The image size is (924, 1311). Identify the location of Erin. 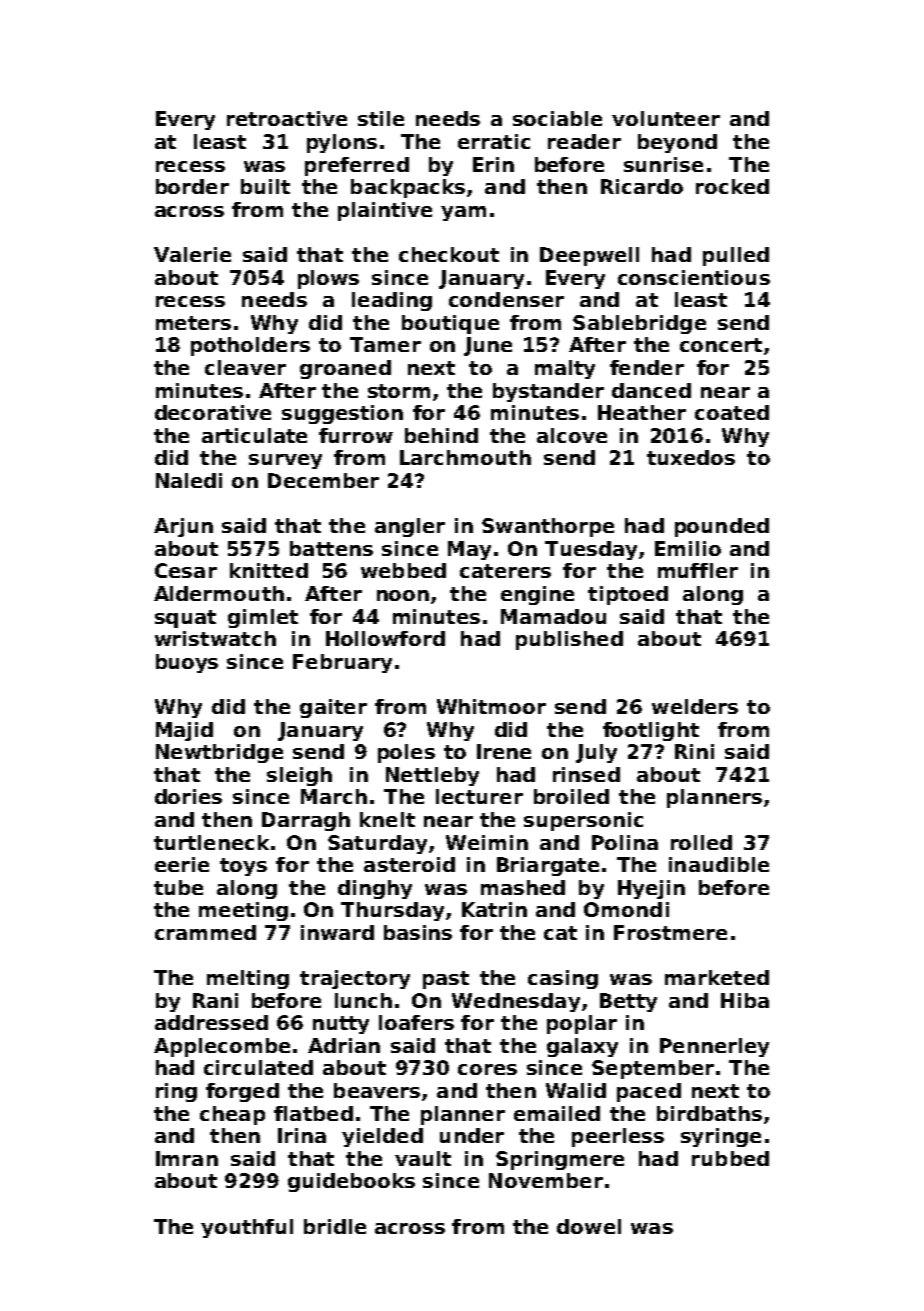
(493, 164).
